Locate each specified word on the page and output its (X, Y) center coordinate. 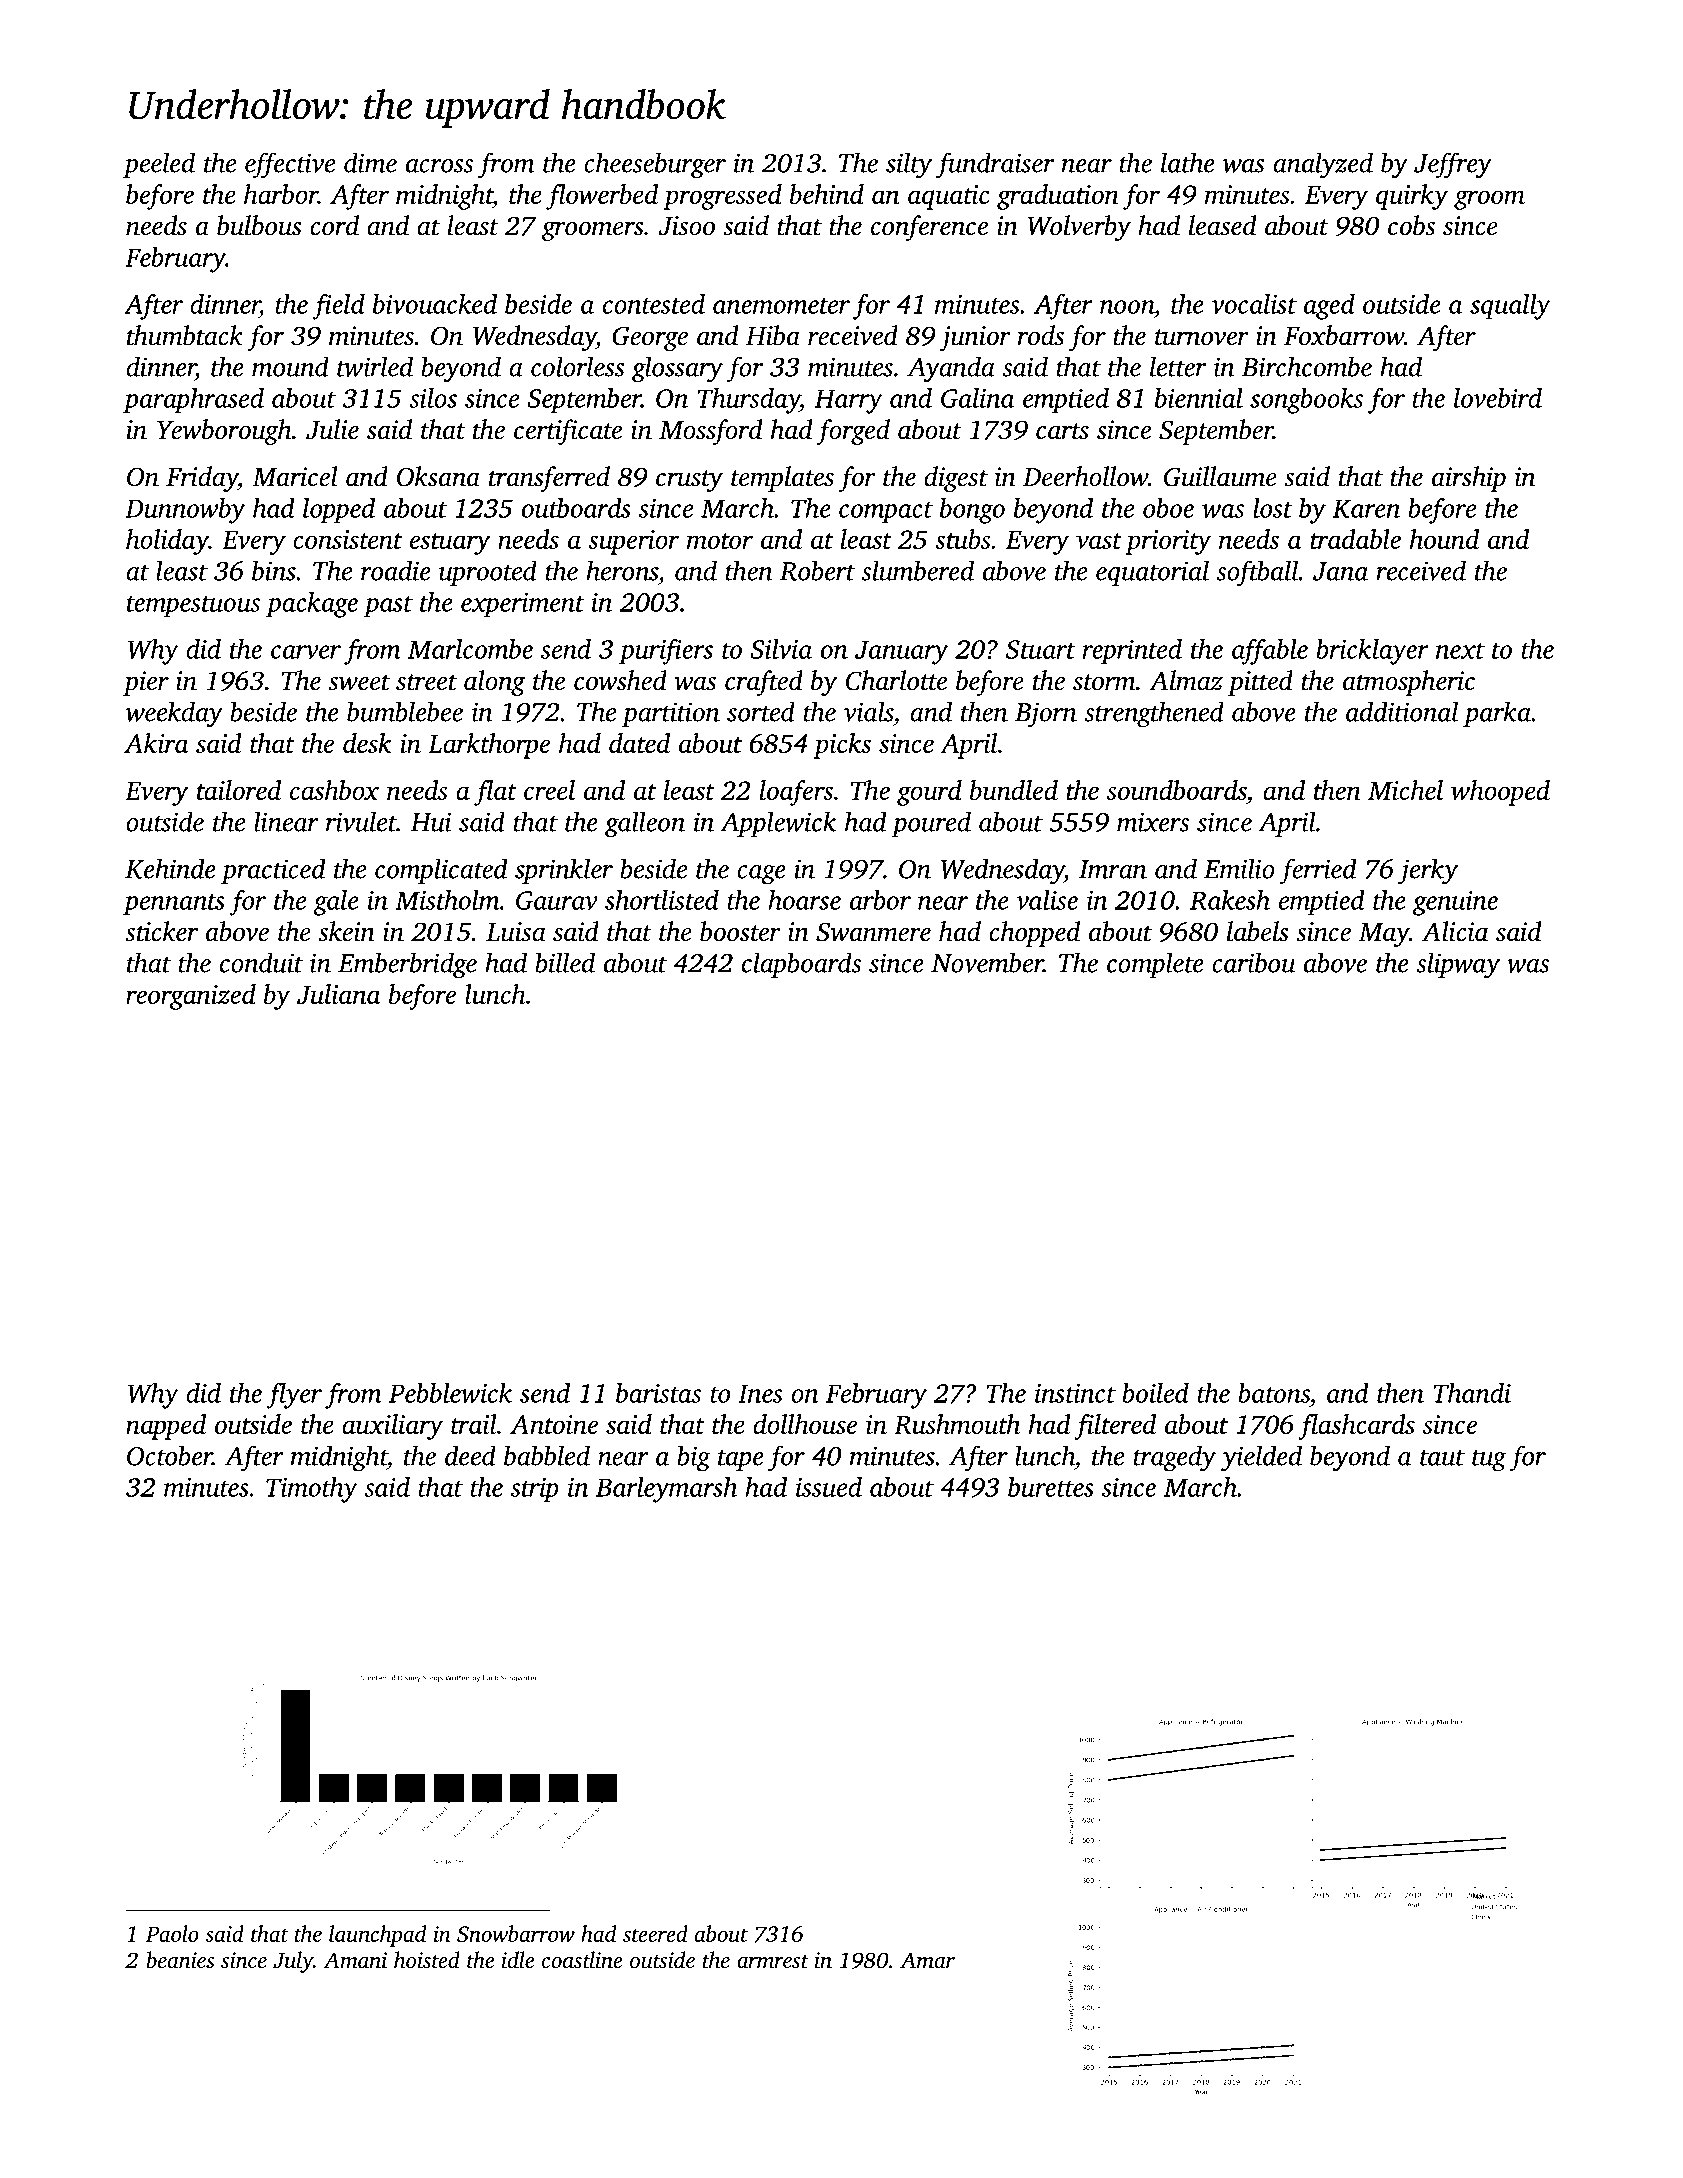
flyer (294, 1396)
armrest (773, 1962)
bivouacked (435, 304)
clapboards (801, 965)
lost (1273, 508)
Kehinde (170, 868)
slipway (1458, 965)
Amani (355, 1960)
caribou (1253, 962)
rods (1041, 335)
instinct (1075, 1393)
